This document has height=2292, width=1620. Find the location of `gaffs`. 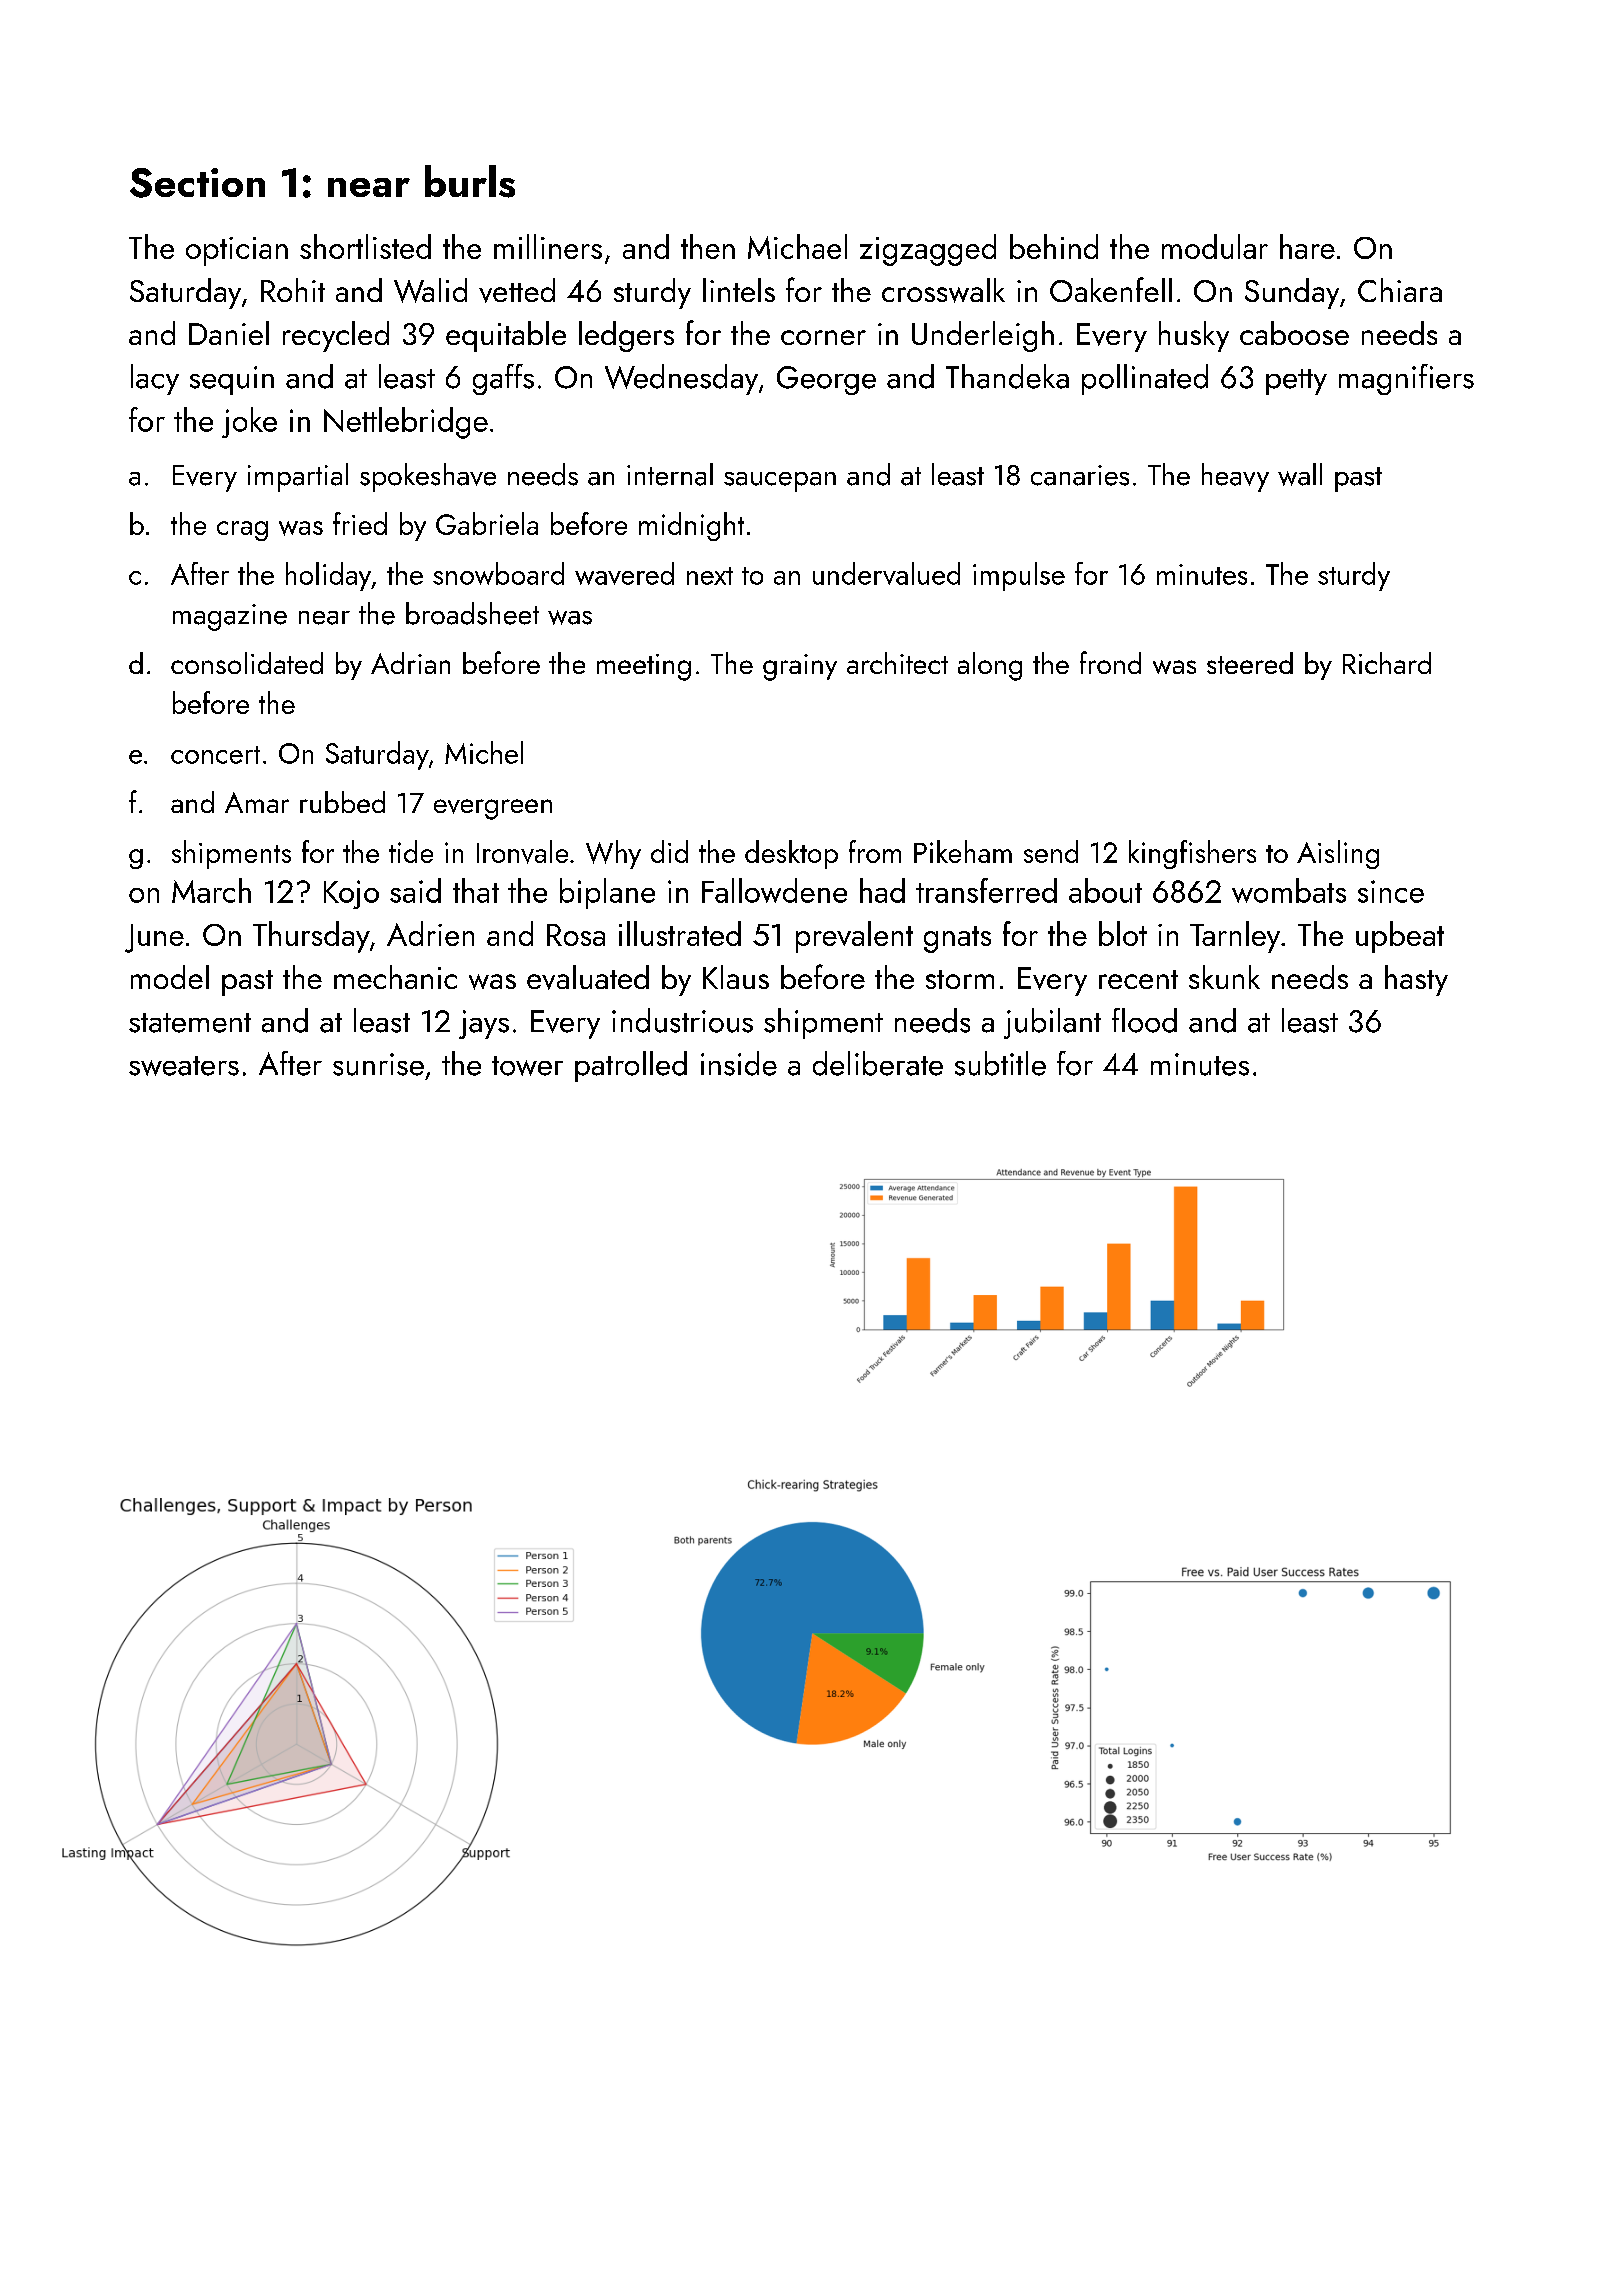

gaffs is located at coordinates (503, 379).
